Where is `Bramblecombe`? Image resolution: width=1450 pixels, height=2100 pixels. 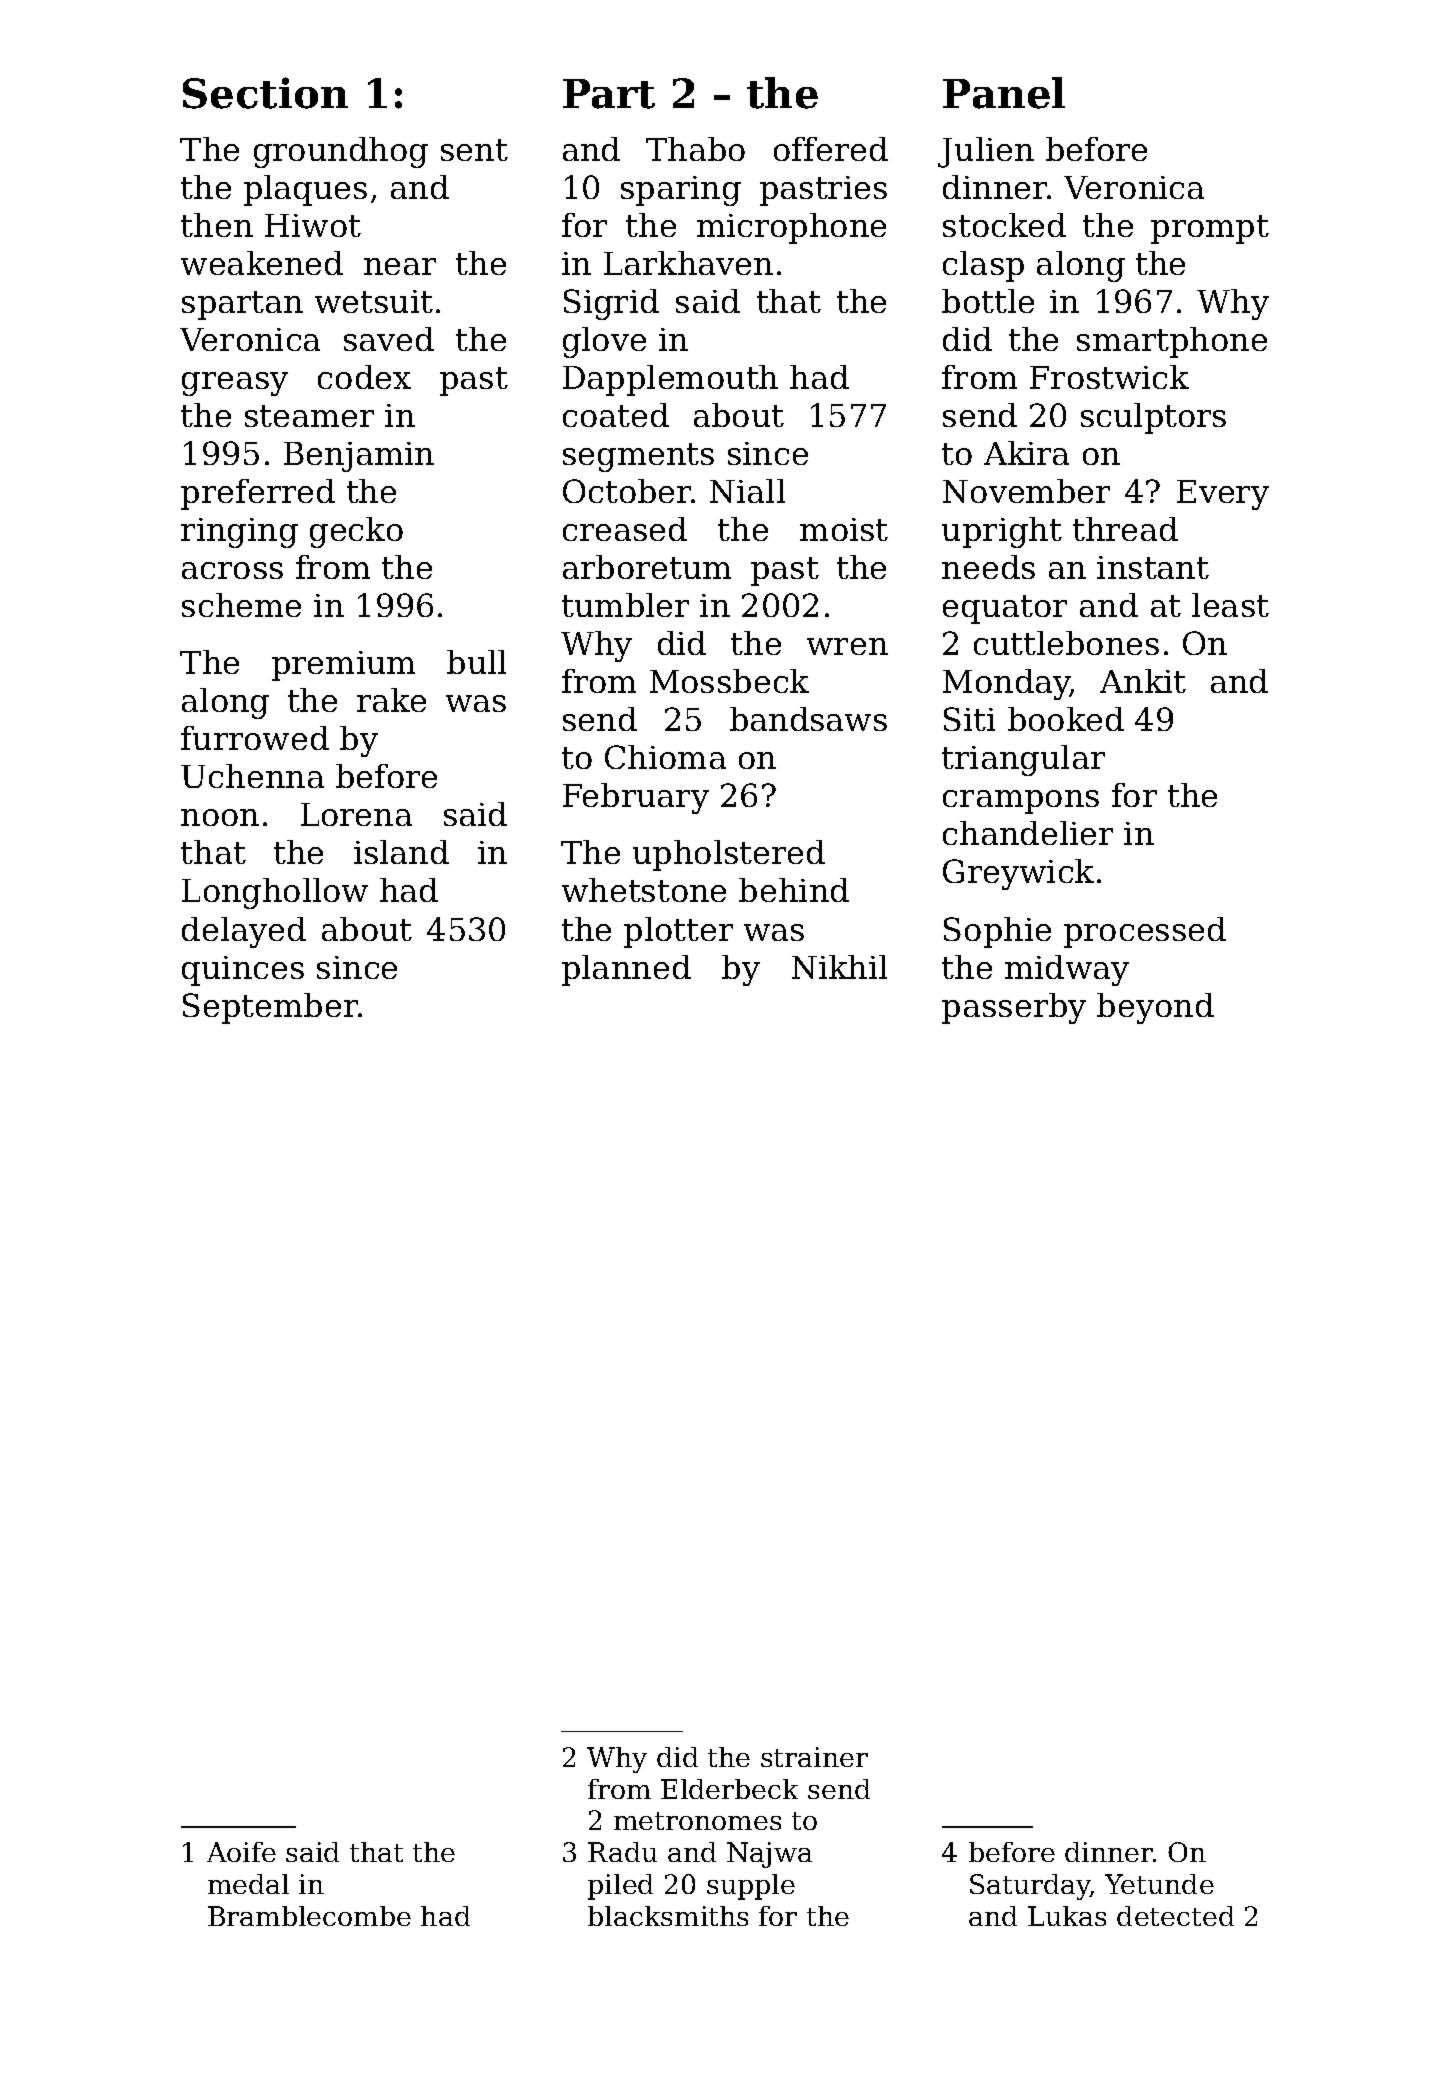 Bramblecombe is located at coordinates (309, 1916).
